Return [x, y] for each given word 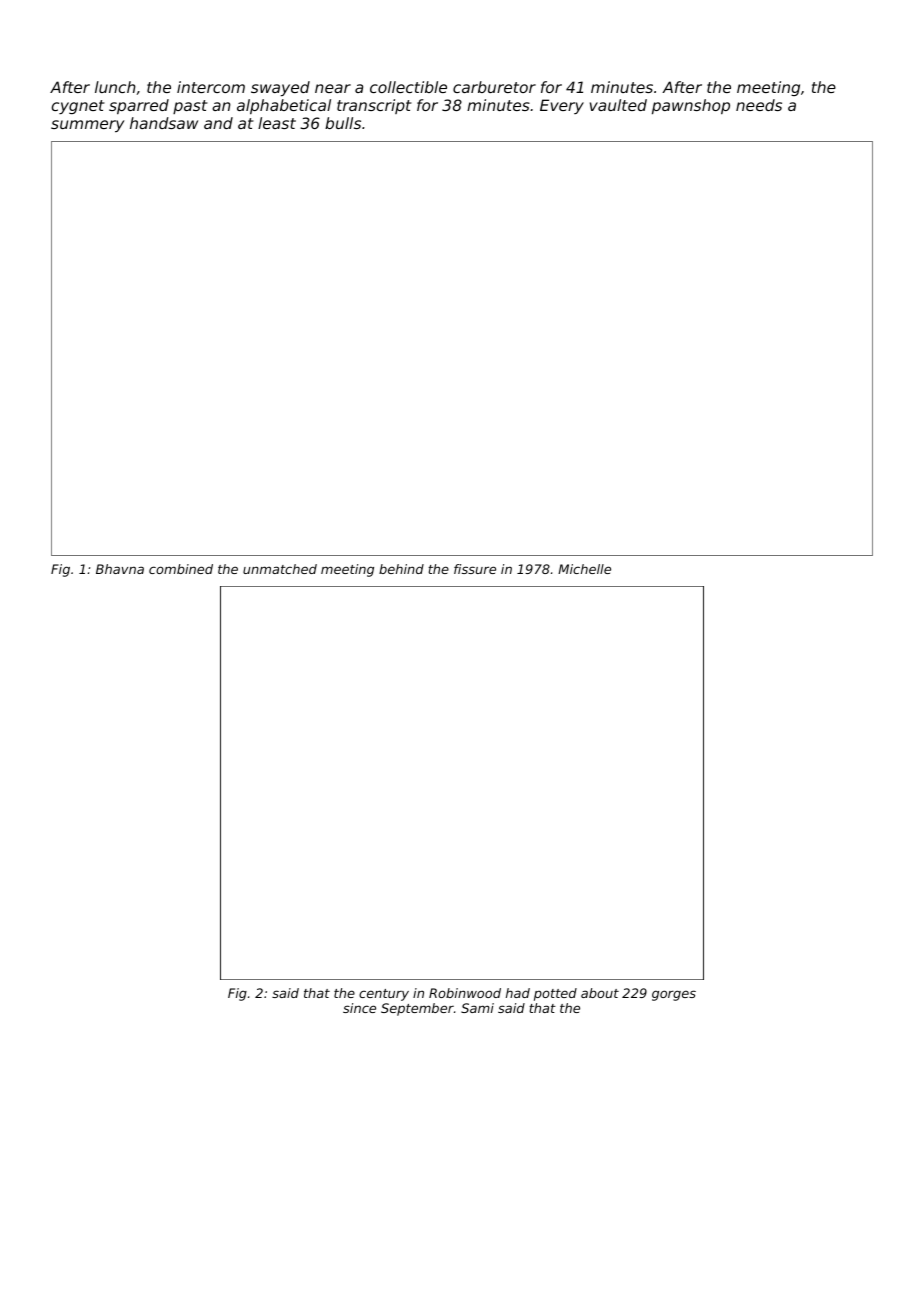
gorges [674, 995]
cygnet [78, 107]
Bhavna [120, 569]
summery [87, 126]
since [359, 1008]
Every [562, 106]
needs [759, 105]
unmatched [280, 569]
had [518, 993]
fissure [475, 569]
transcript [374, 106]
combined [181, 569]
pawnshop [691, 106]
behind [401, 569]
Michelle [584, 569]
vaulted [618, 105]
